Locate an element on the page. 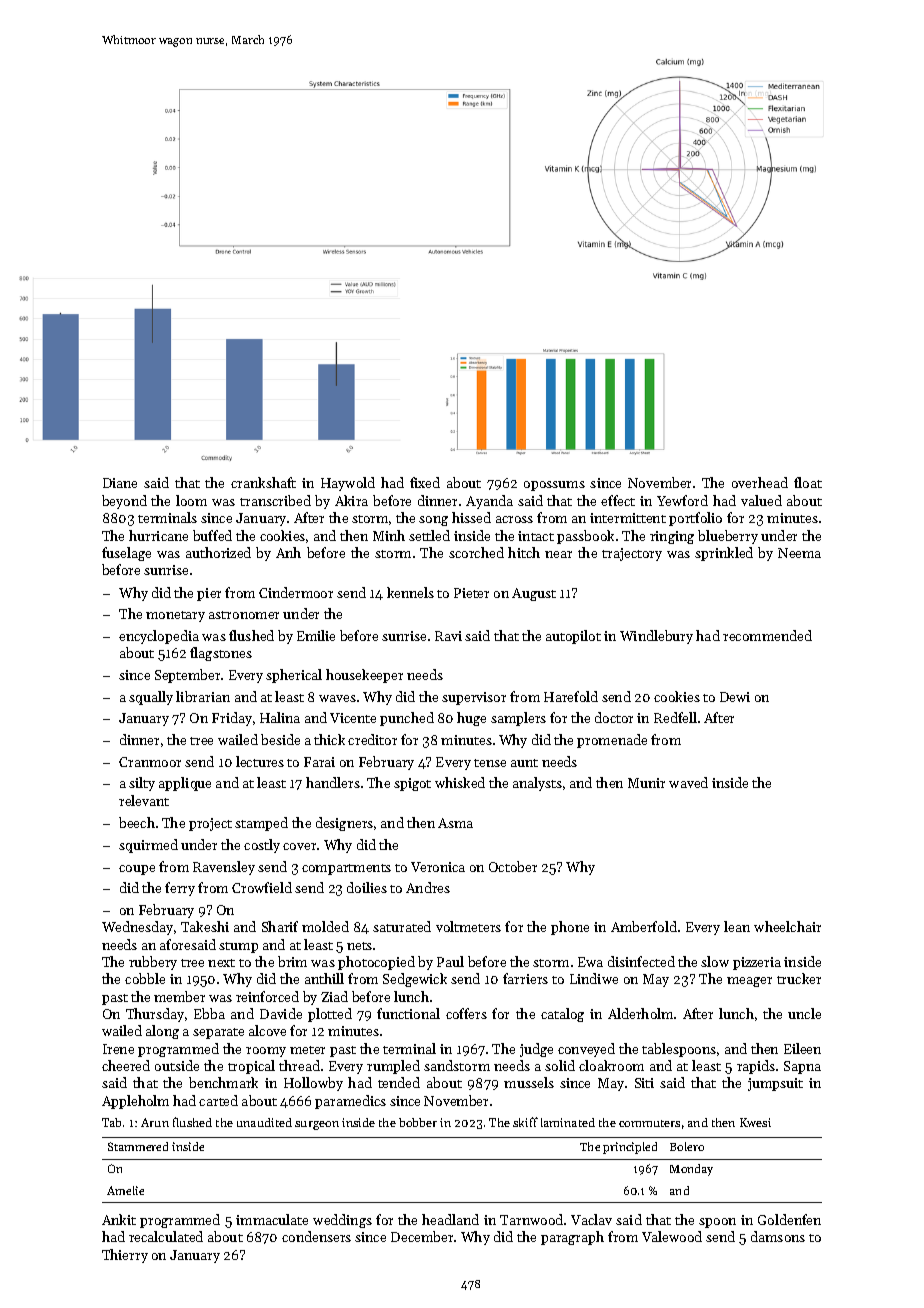 The image size is (924, 1308). fixed is located at coordinates (425, 482).
